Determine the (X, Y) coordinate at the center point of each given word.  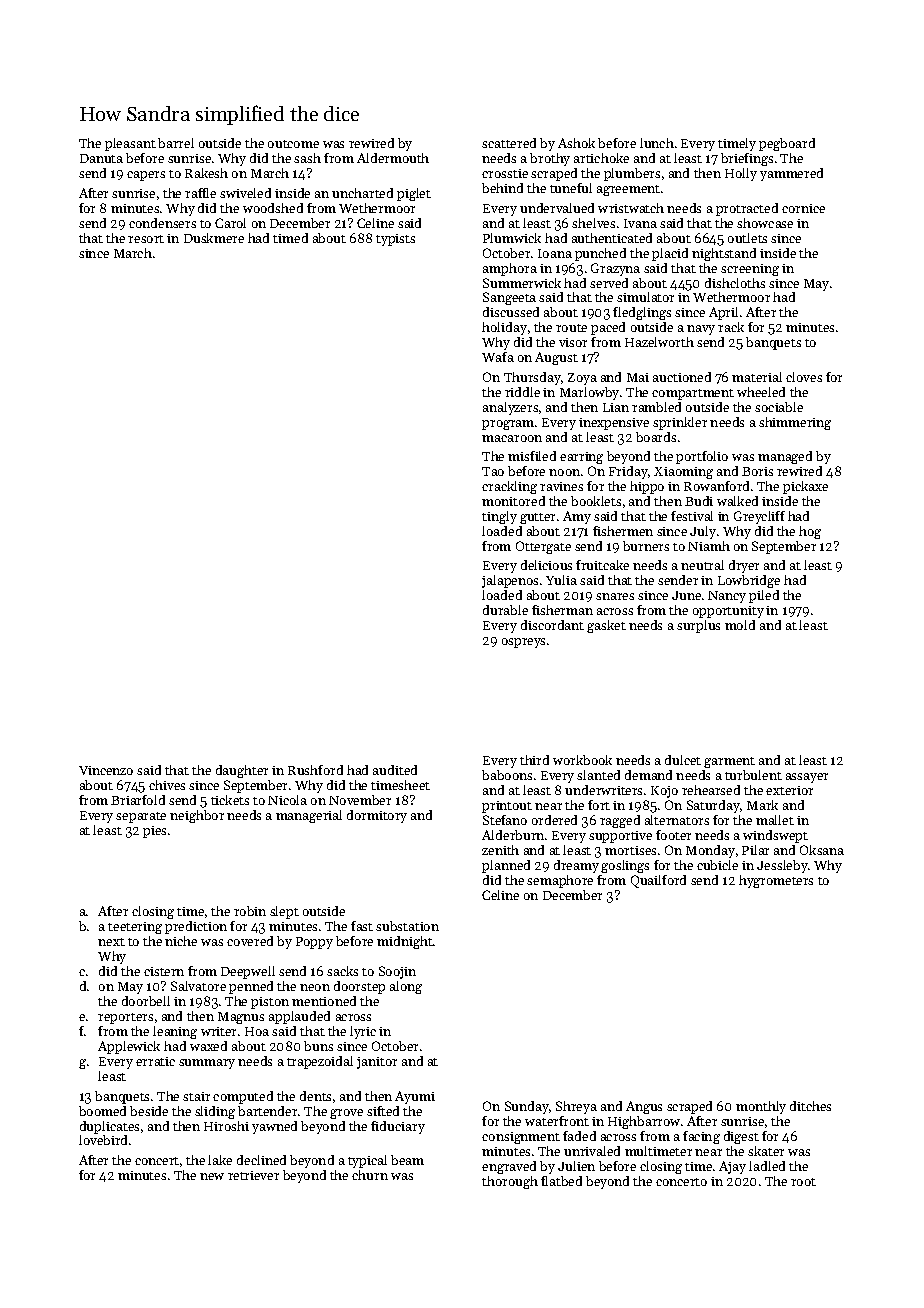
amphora (510, 269)
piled (764, 596)
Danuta (101, 158)
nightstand (724, 254)
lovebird (103, 1140)
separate (141, 817)
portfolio (702, 457)
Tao (493, 471)
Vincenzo (106, 770)
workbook (582, 760)
